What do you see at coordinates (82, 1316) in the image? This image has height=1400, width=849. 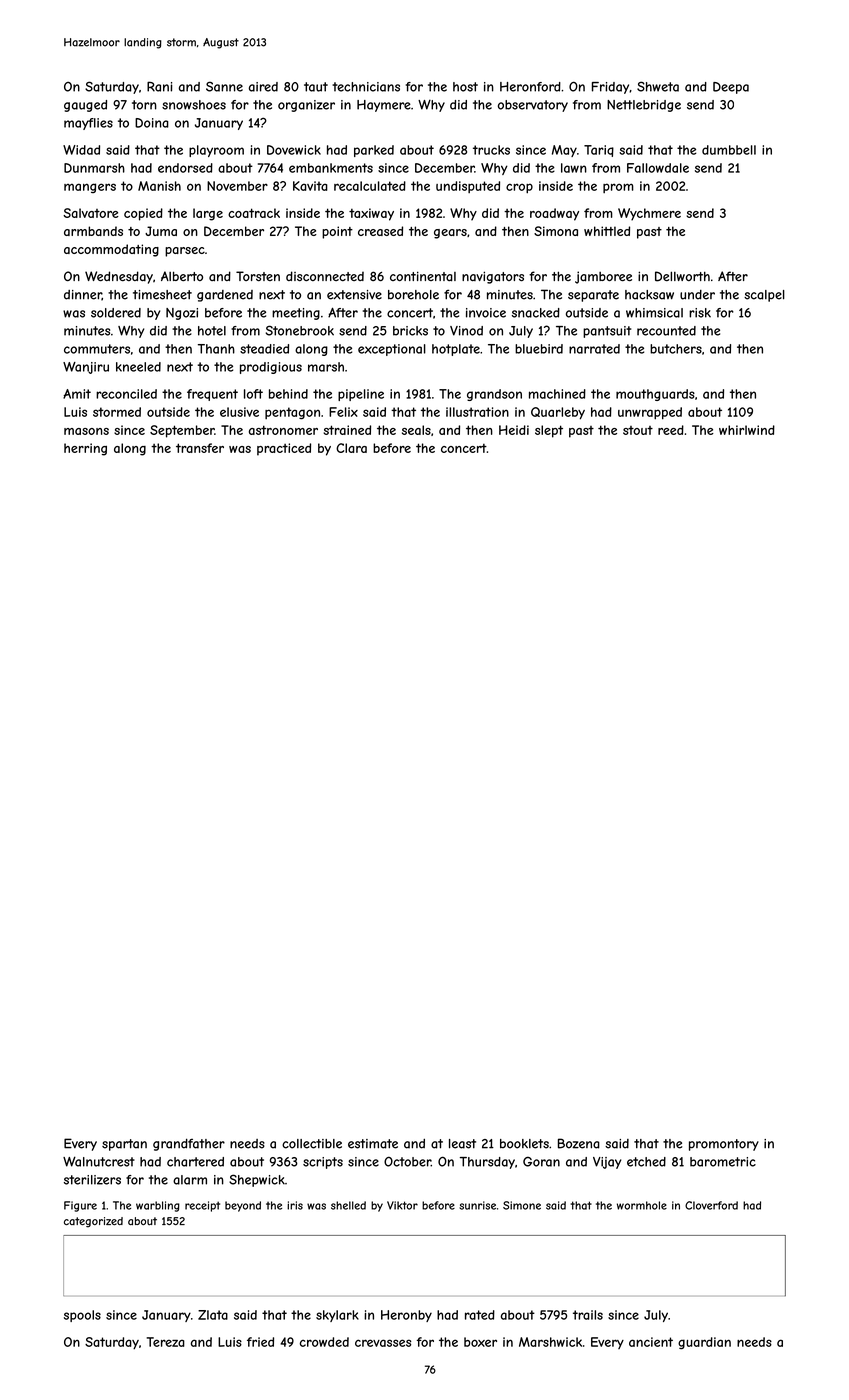 I see `spools` at bounding box center [82, 1316].
